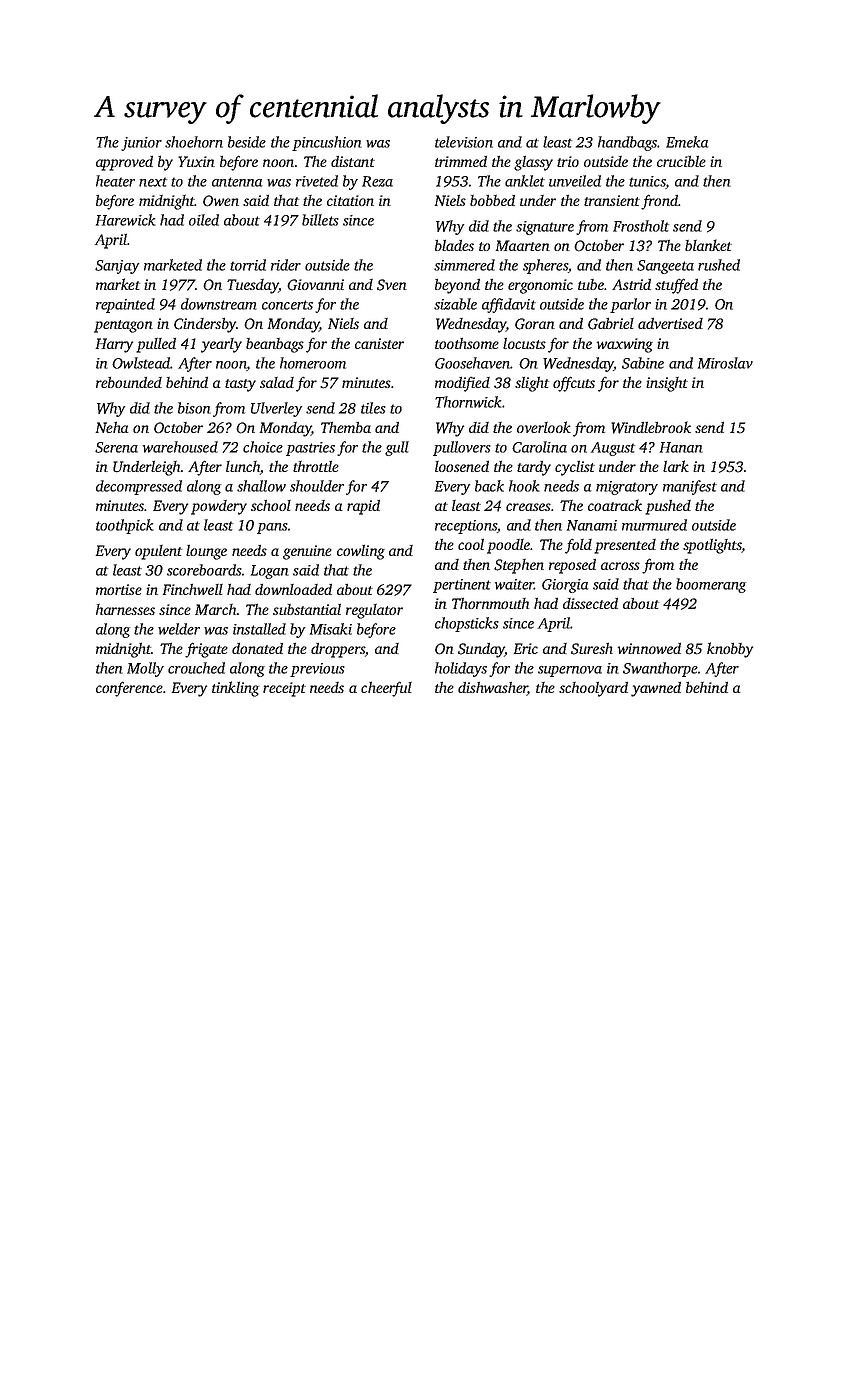 The image size is (849, 1400). What do you see at coordinates (129, 689) in the document?
I see `conference` at bounding box center [129, 689].
